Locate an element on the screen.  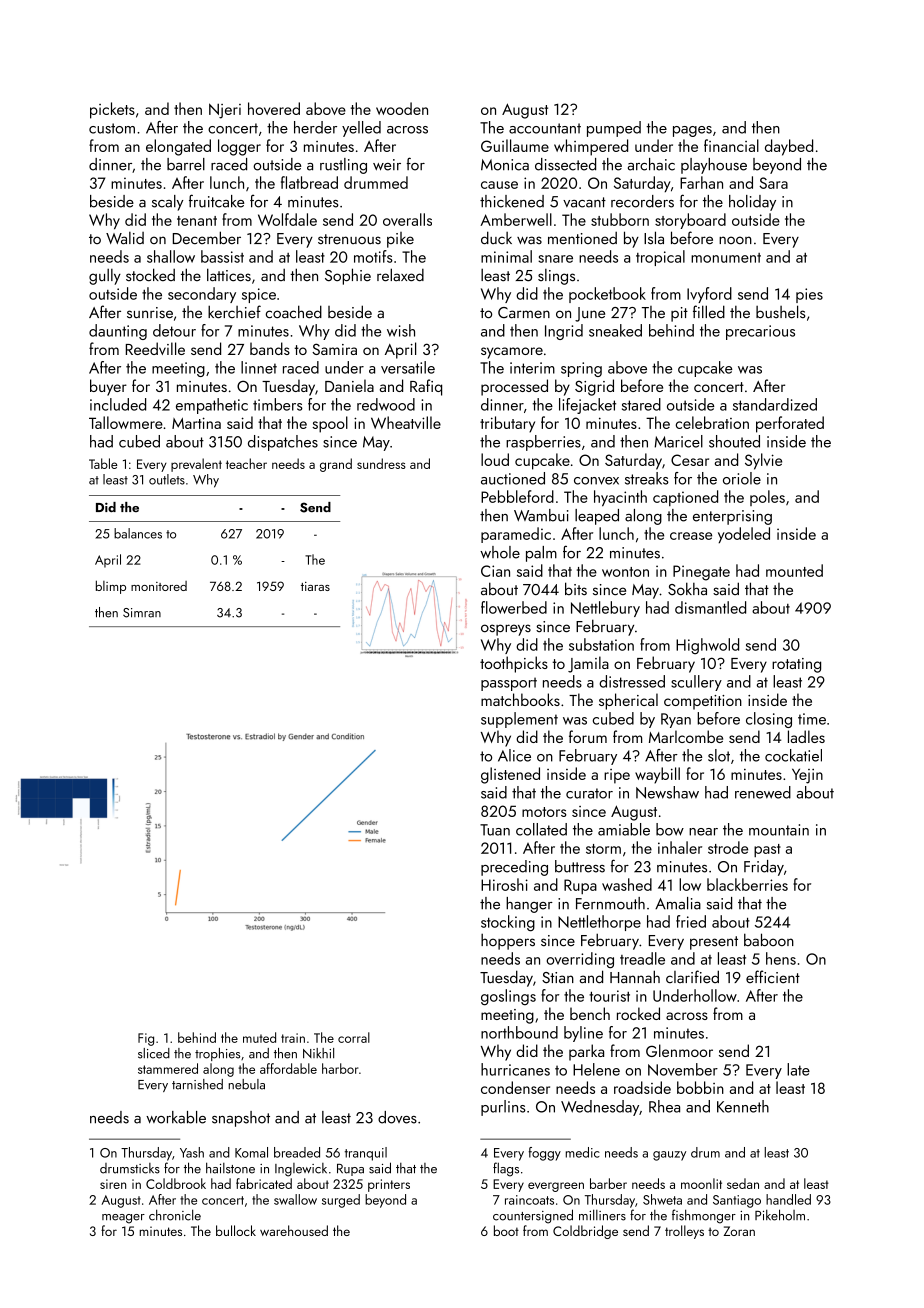
Simran is located at coordinates (142, 613).
